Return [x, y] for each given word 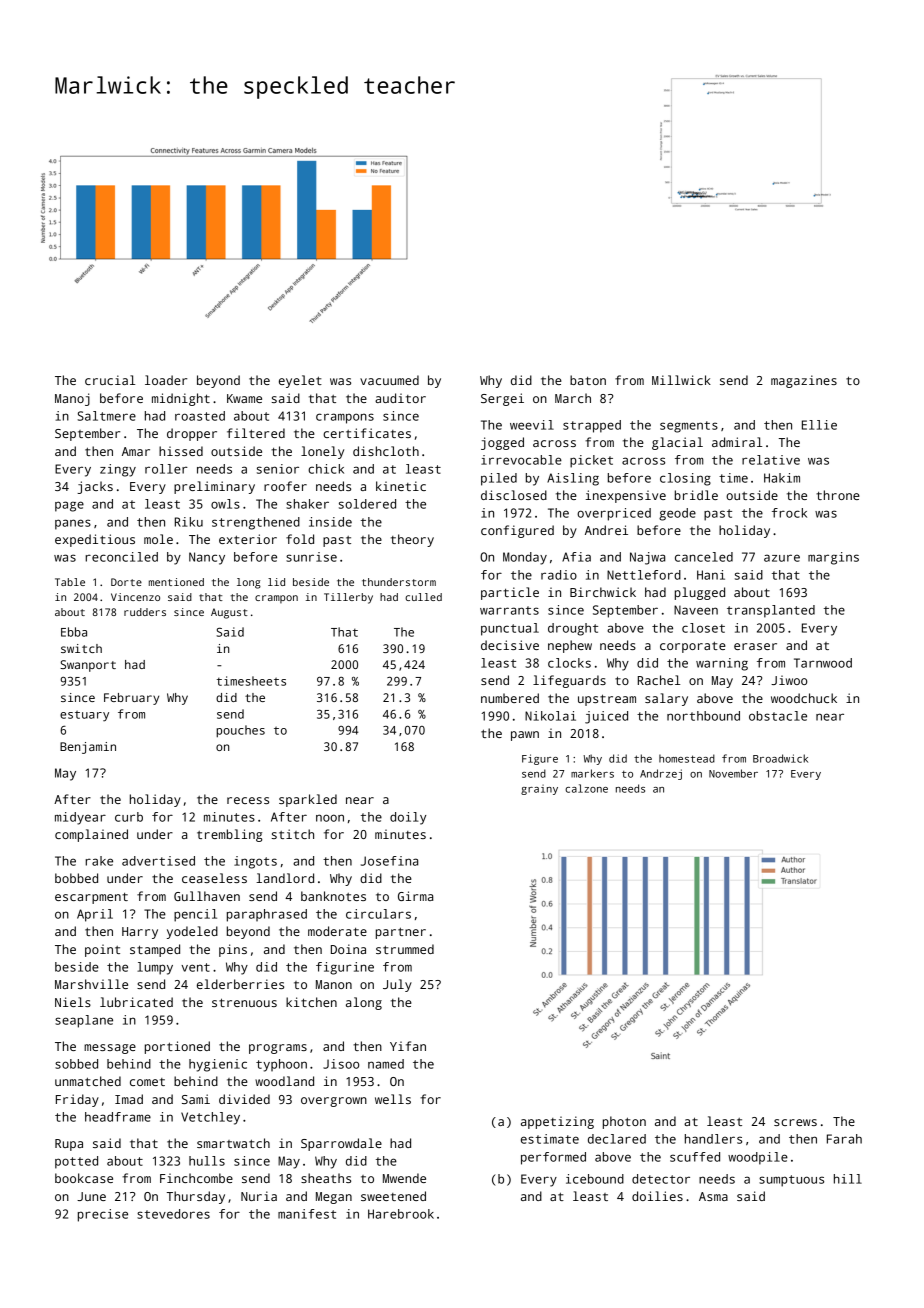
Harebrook [401, 1214]
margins [833, 558]
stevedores [173, 1214]
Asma [713, 1196]
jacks [95, 487]
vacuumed [389, 380]
